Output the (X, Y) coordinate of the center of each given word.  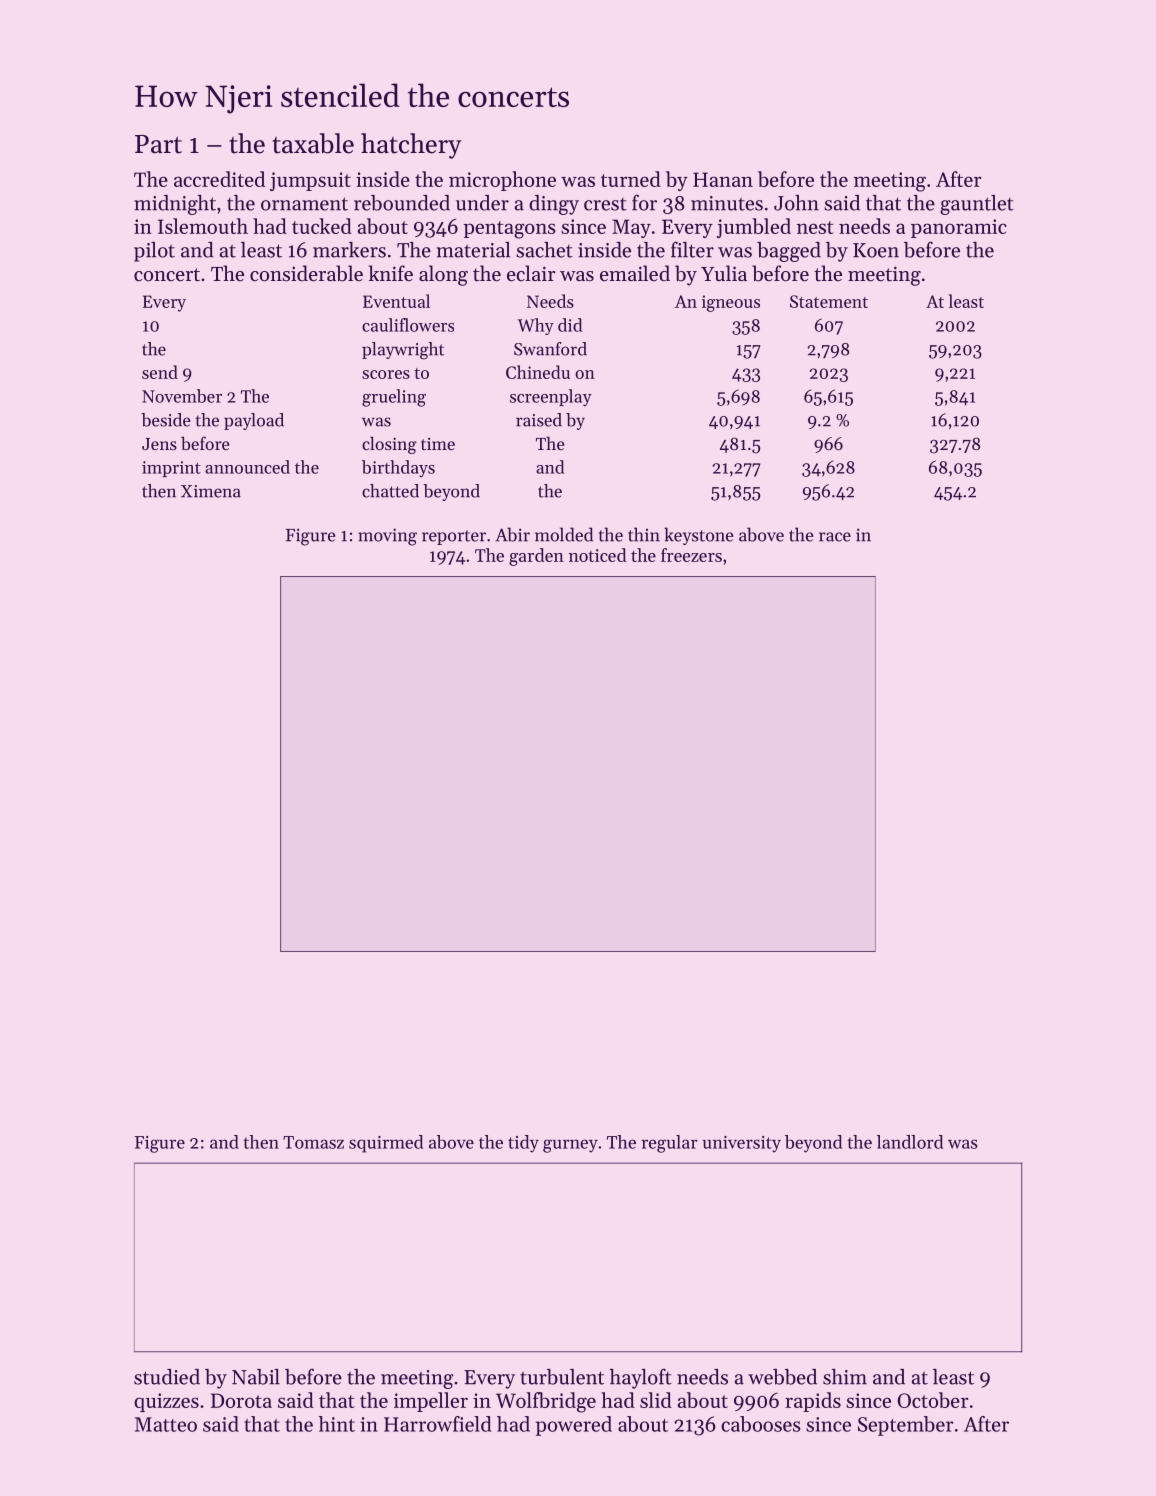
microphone (502, 181)
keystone (698, 536)
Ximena (211, 491)
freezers (691, 555)
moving (387, 537)
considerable (306, 273)
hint (337, 1424)
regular (669, 1144)
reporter (454, 537)
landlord (910, 1142)
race (835, 537)
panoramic (959, 228)
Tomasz (313, 1142)
